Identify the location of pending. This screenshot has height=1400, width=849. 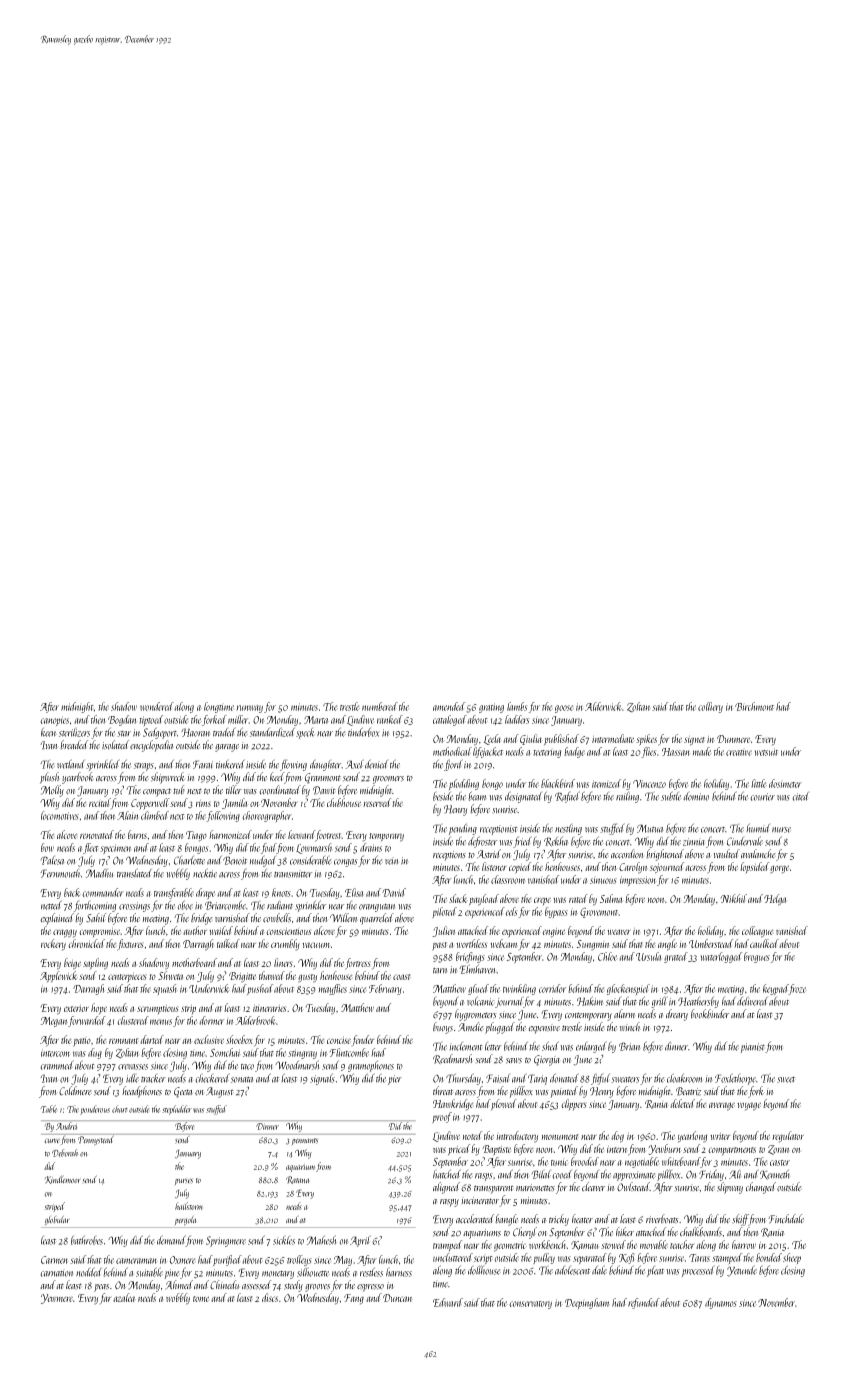
(463, 829).
